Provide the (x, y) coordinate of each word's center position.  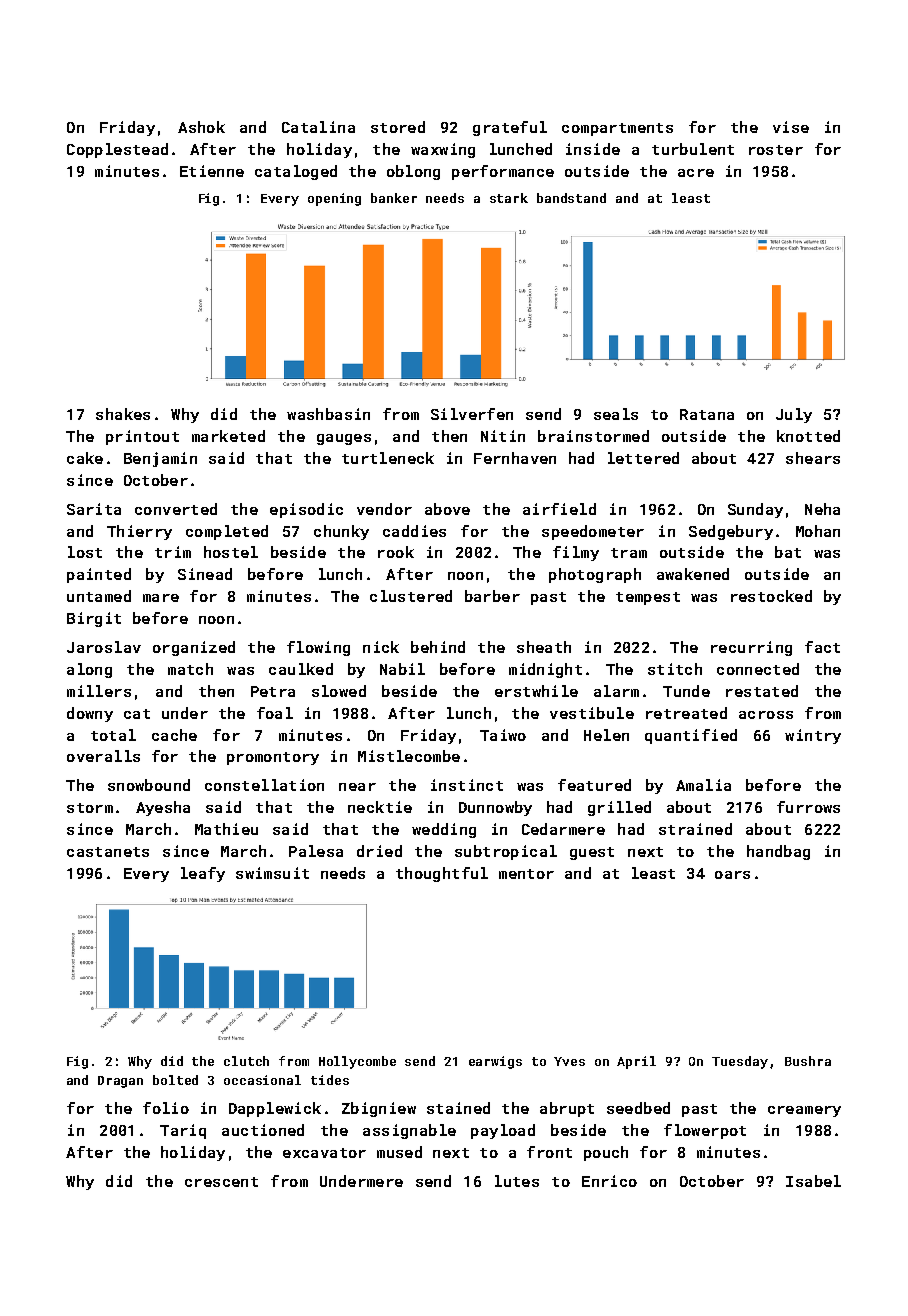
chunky (341, 532)
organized (194, 648)
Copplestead (117, 150)
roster (776, 150)
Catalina (318, 127)
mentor (526, 874)
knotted (808, 436)
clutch (246, 1061)
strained (695, 829)
